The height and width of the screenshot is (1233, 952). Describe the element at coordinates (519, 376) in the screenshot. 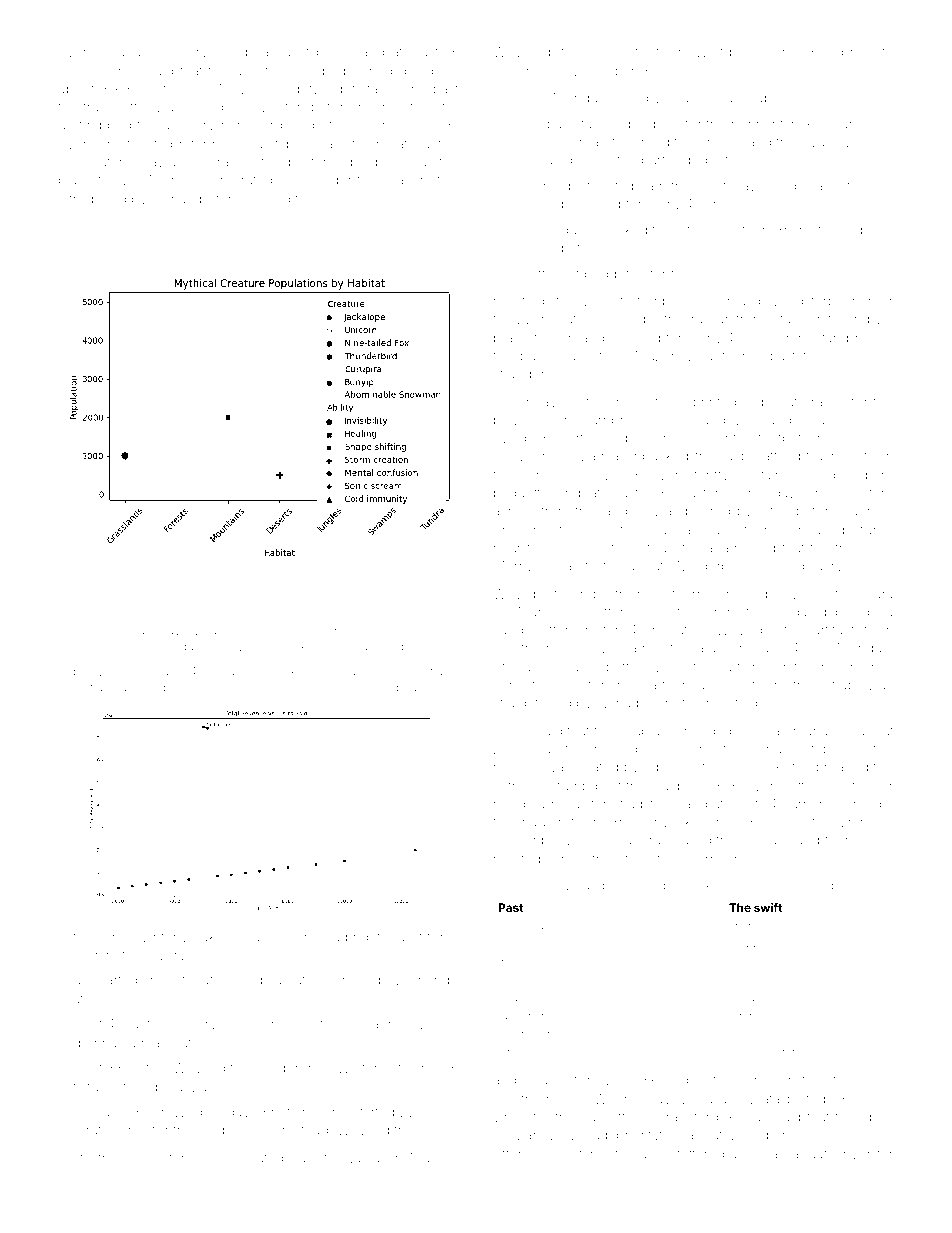

I see `stranger` at that location.
